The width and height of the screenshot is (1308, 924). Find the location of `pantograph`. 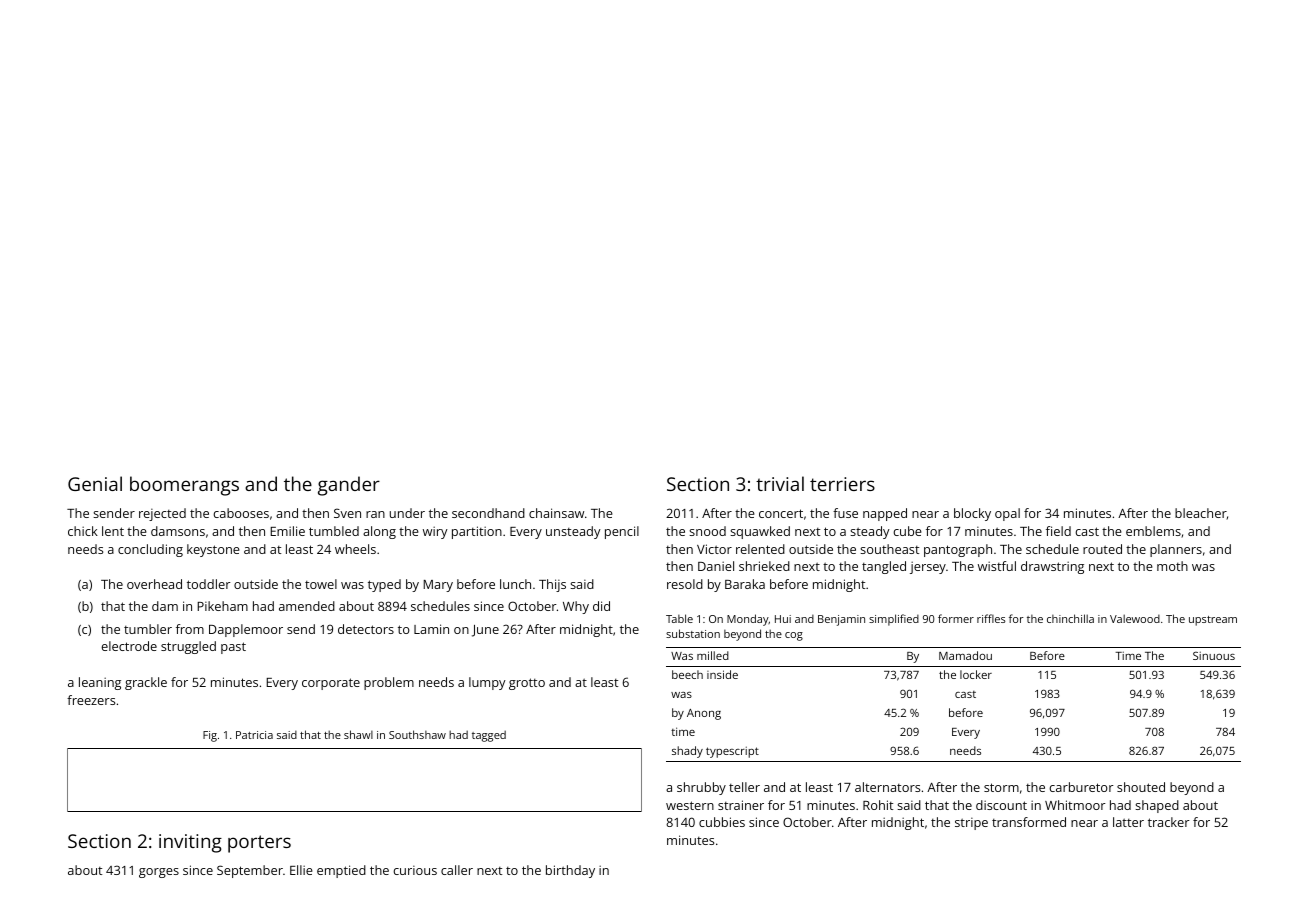

pantograph is located at coordinates (958, 550).
